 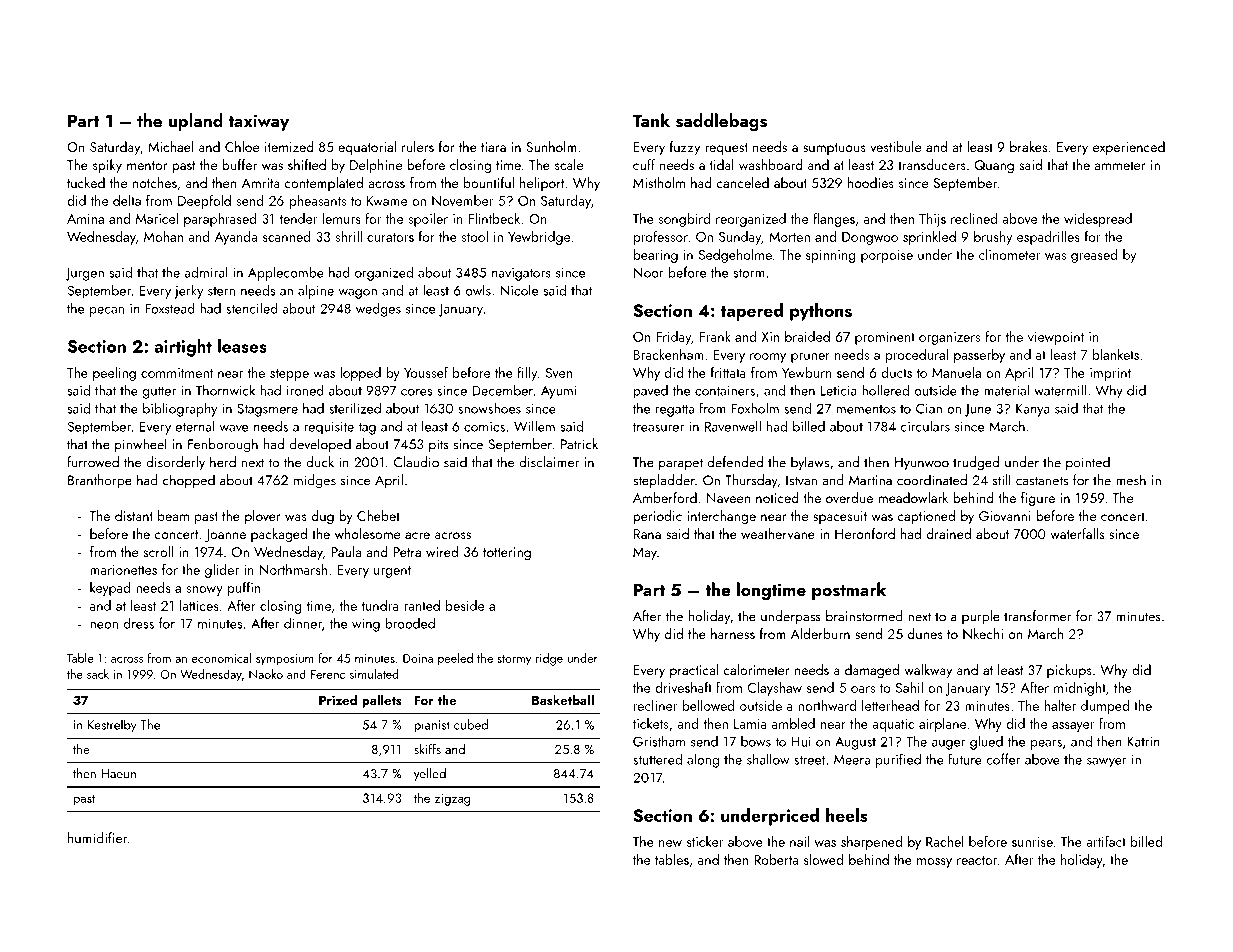 What do you see at coordinates (705, 841) in the page?
I see `sticker` at bounding box center [705, 841].
